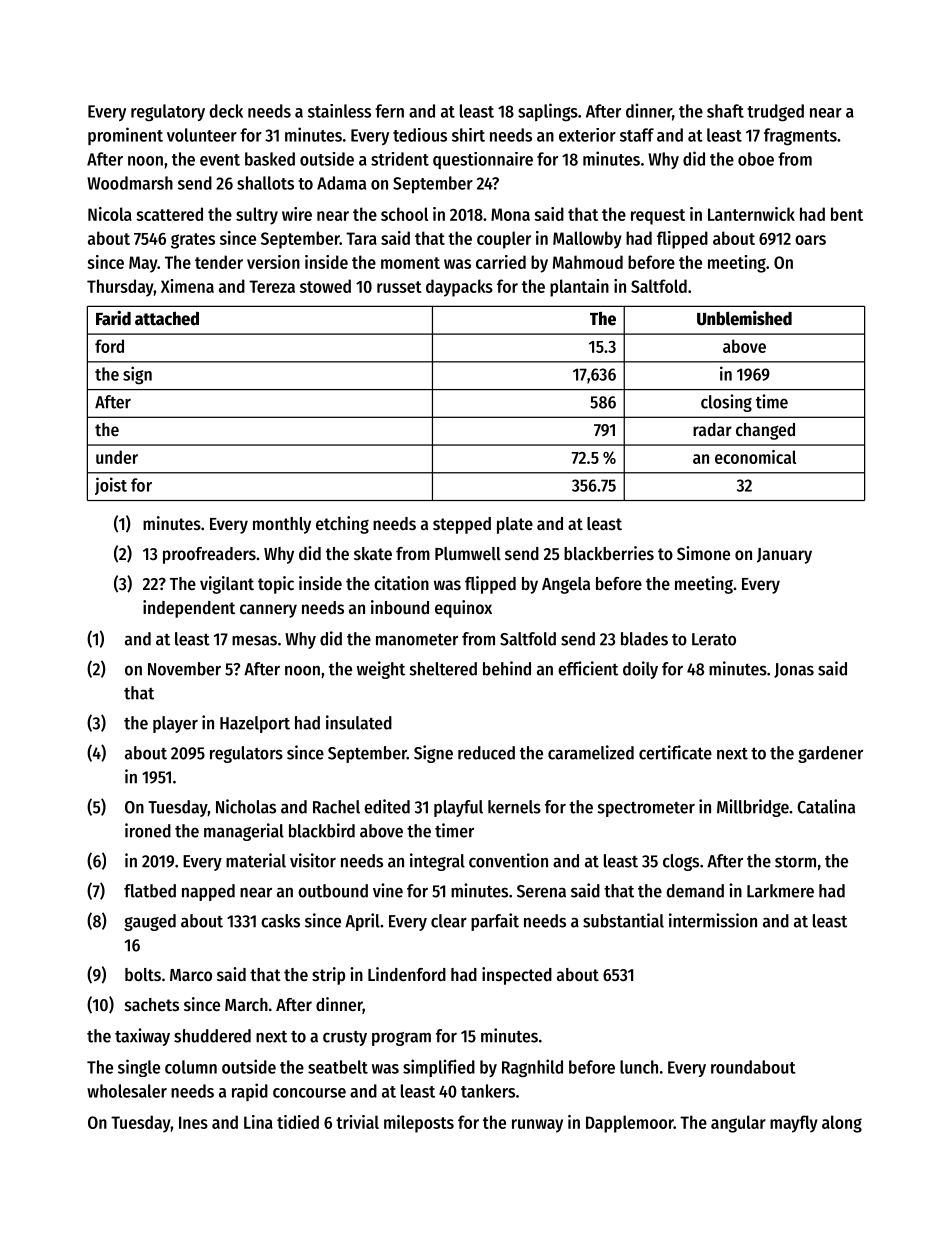 Image resolution: width=952 pixels, height=1233 pixels. I want to click on Lerato, so click(714, 639).
